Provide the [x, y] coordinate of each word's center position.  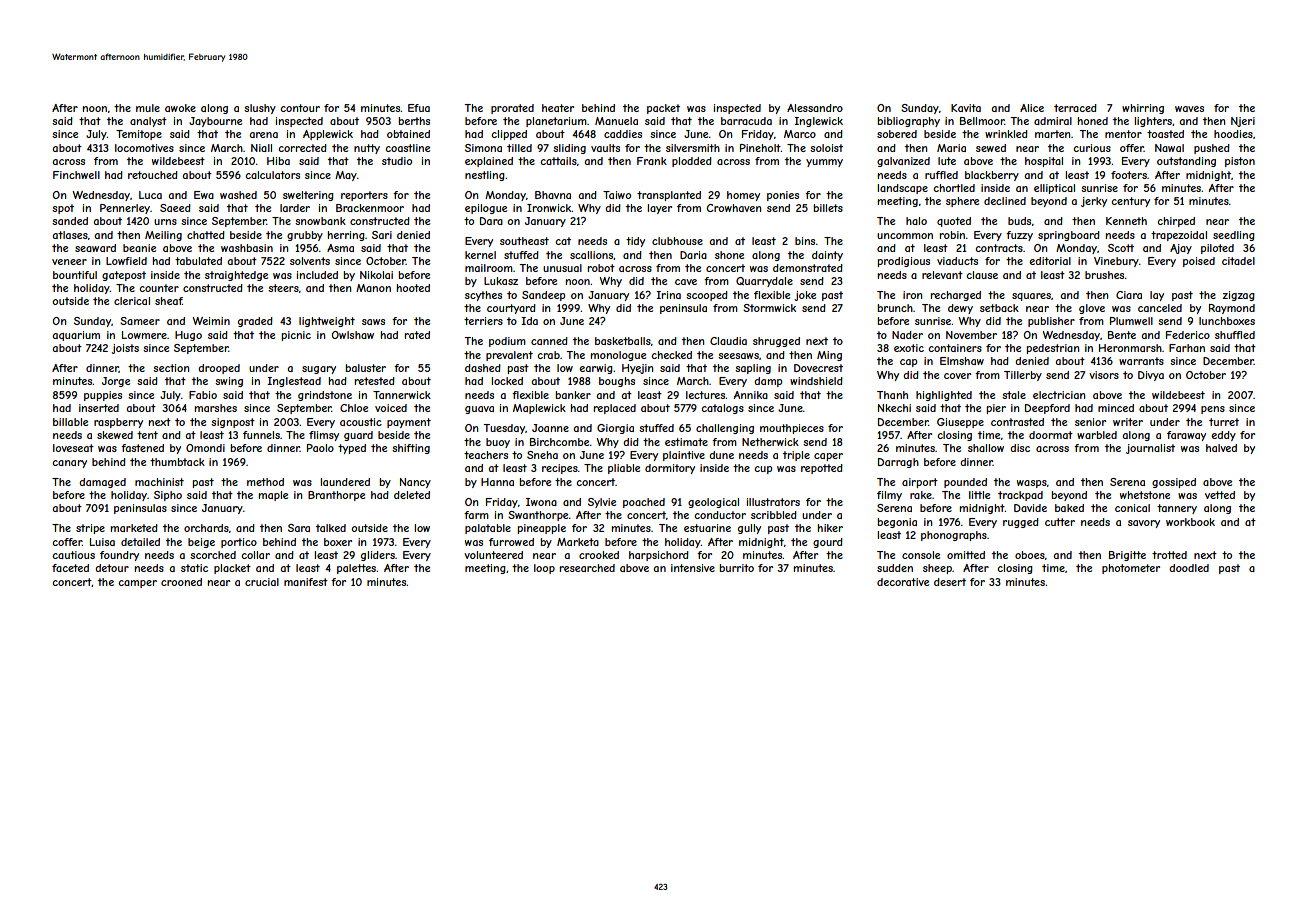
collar [255, 555]
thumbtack [177, 462]
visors [1104, 375]
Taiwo [617, 195]
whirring [1143, 109]
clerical [132, 301]
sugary [319, 370]
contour [300, 108]
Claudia [728, 341]
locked [507, 381]
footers [1129, 175]
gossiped [1174, 483]
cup [763, 470]
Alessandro [815, 108]
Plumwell [1131, 321]
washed [238, 195]
